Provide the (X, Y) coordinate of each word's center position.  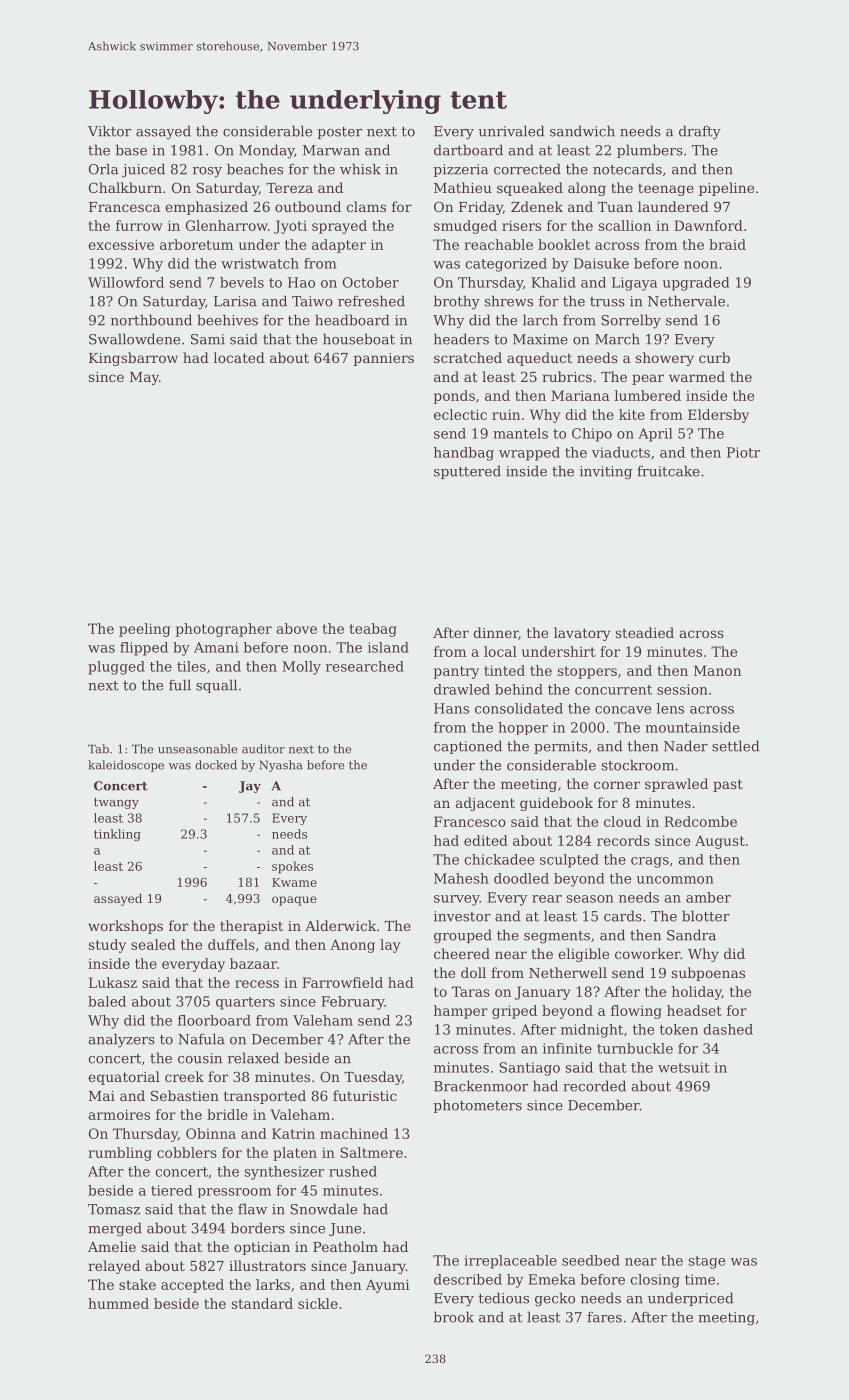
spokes (292, 867)
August (720, 842)
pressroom (234, 1193)
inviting (606, 473)
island (388, 647)
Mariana (580, 395)
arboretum (196, 244)
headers (461, 339)
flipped (144, 649)
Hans (451, 708)
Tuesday (373, 1078)
